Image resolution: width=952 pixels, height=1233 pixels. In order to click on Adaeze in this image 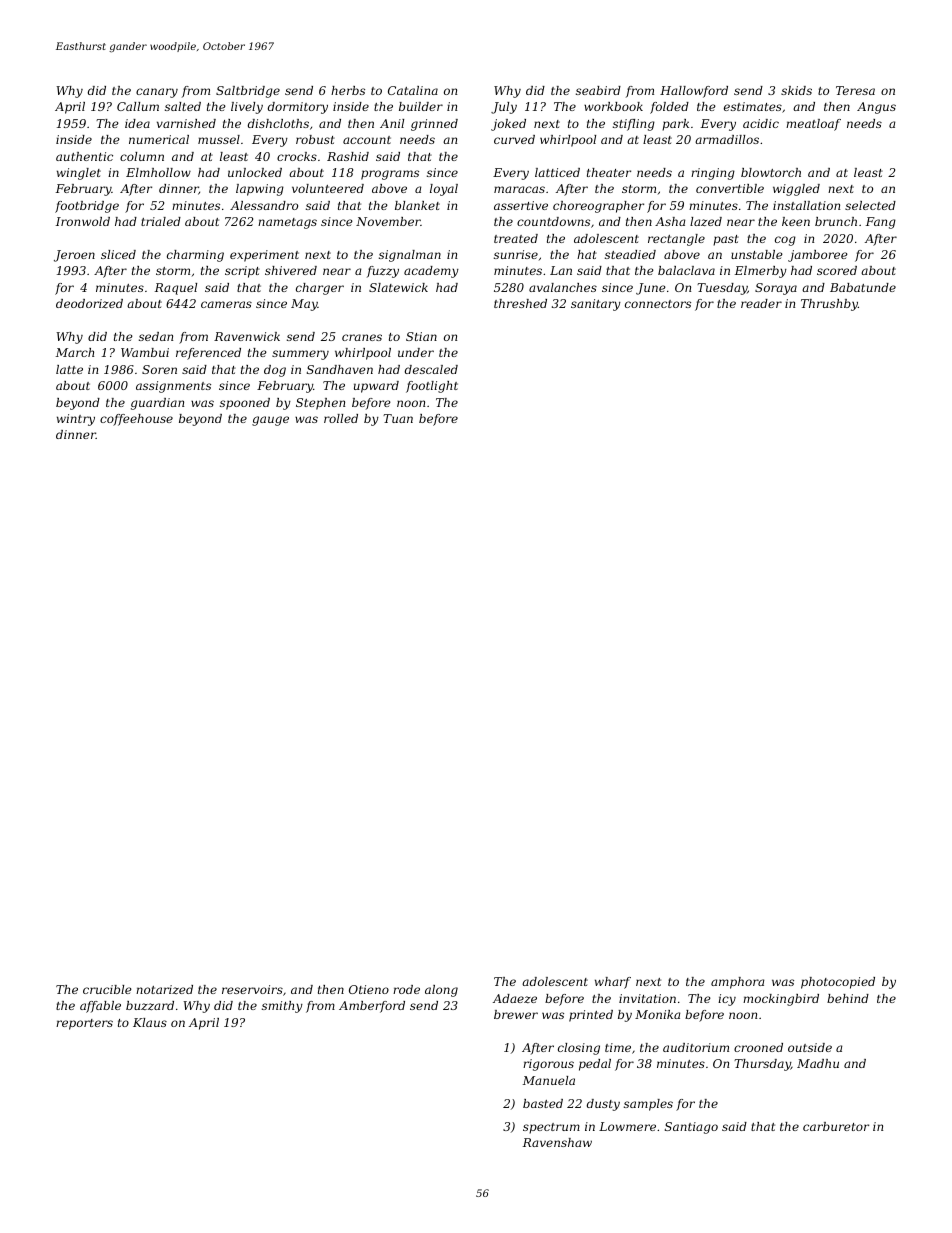, I will do `click(515, 998)`.
